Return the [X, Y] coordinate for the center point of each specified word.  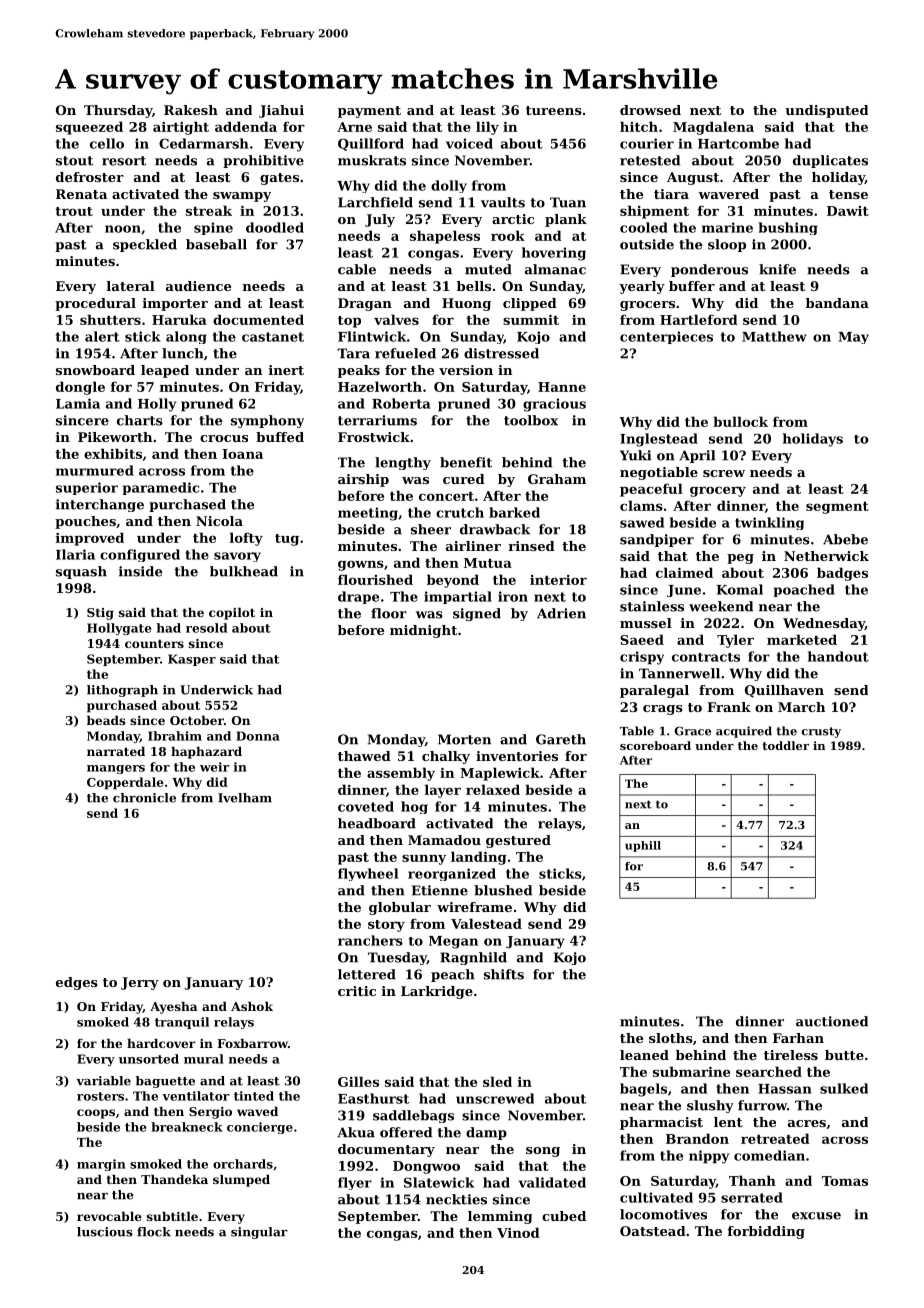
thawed [364, 756]
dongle [80, 388]
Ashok [252, 1006]
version [466, 370]
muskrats [372, 160]
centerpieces [666, 337]
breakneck [187, 1127]
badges [842, 574]
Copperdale [125, 783]
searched [769, 1071]
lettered [367, 974]
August [693, 178]
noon [123, 229]
